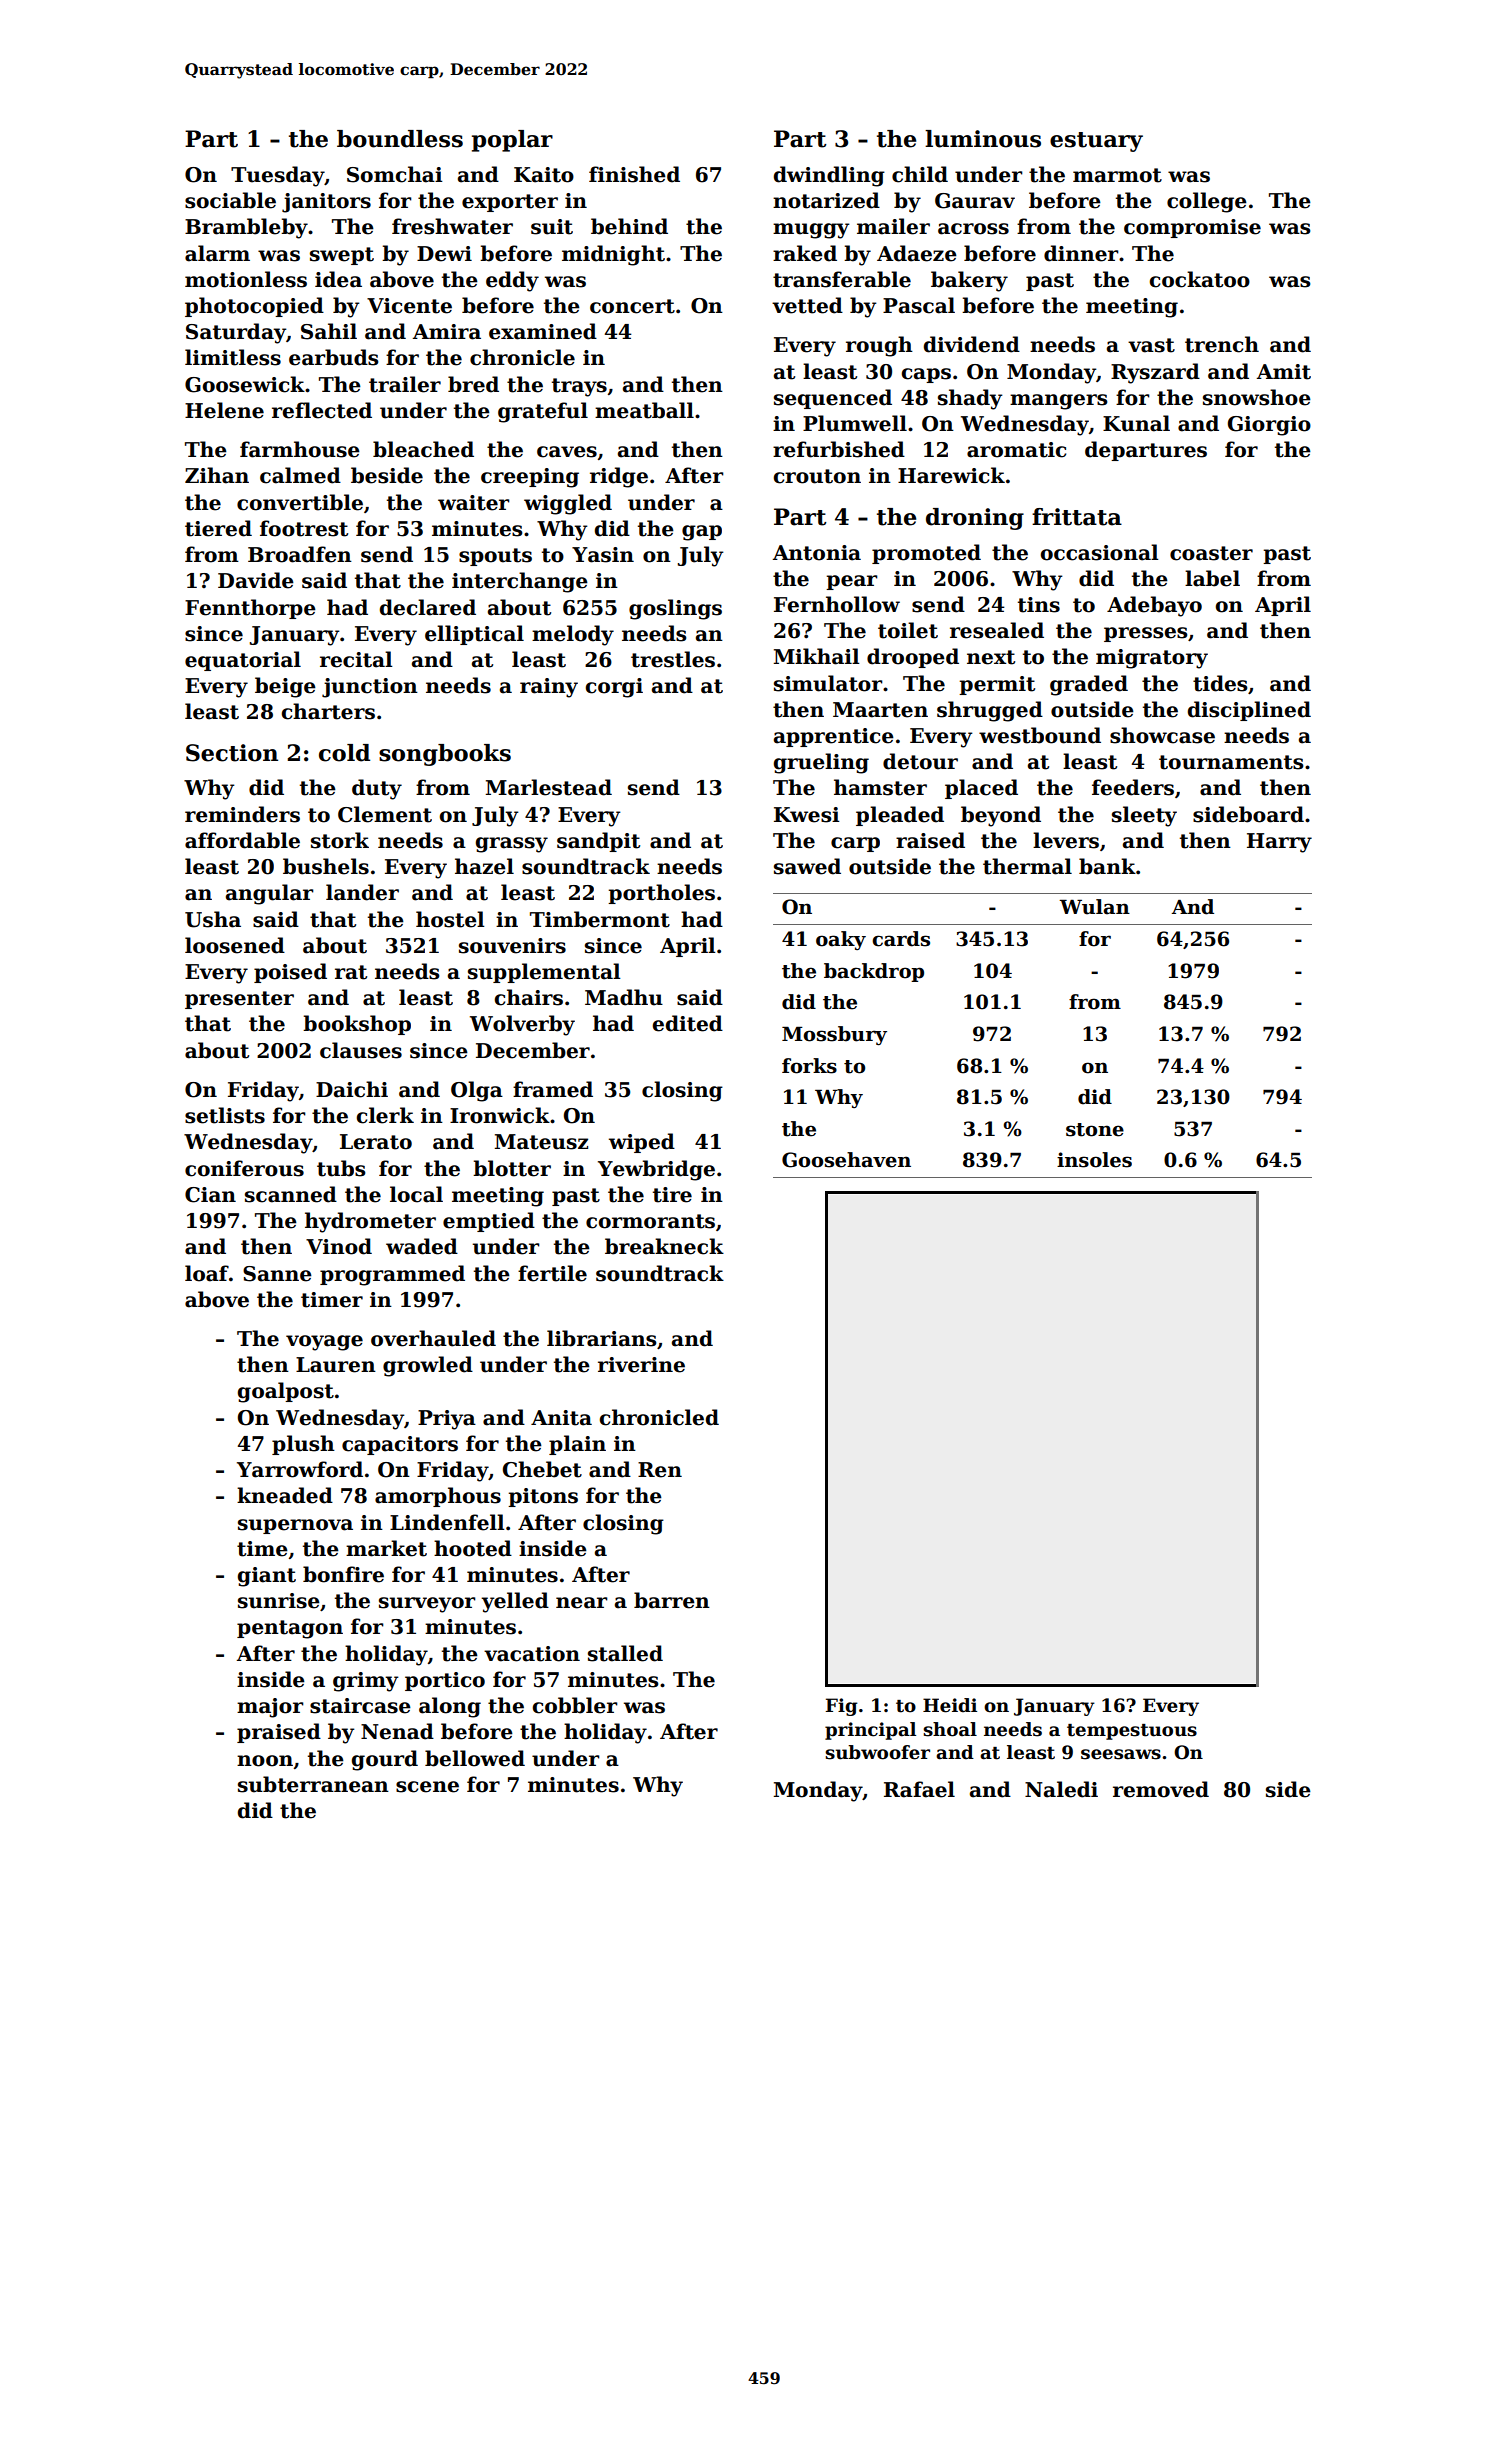 The width and height of the image is (1496, 2464). I want to click on waded, so click(422, 1246).
